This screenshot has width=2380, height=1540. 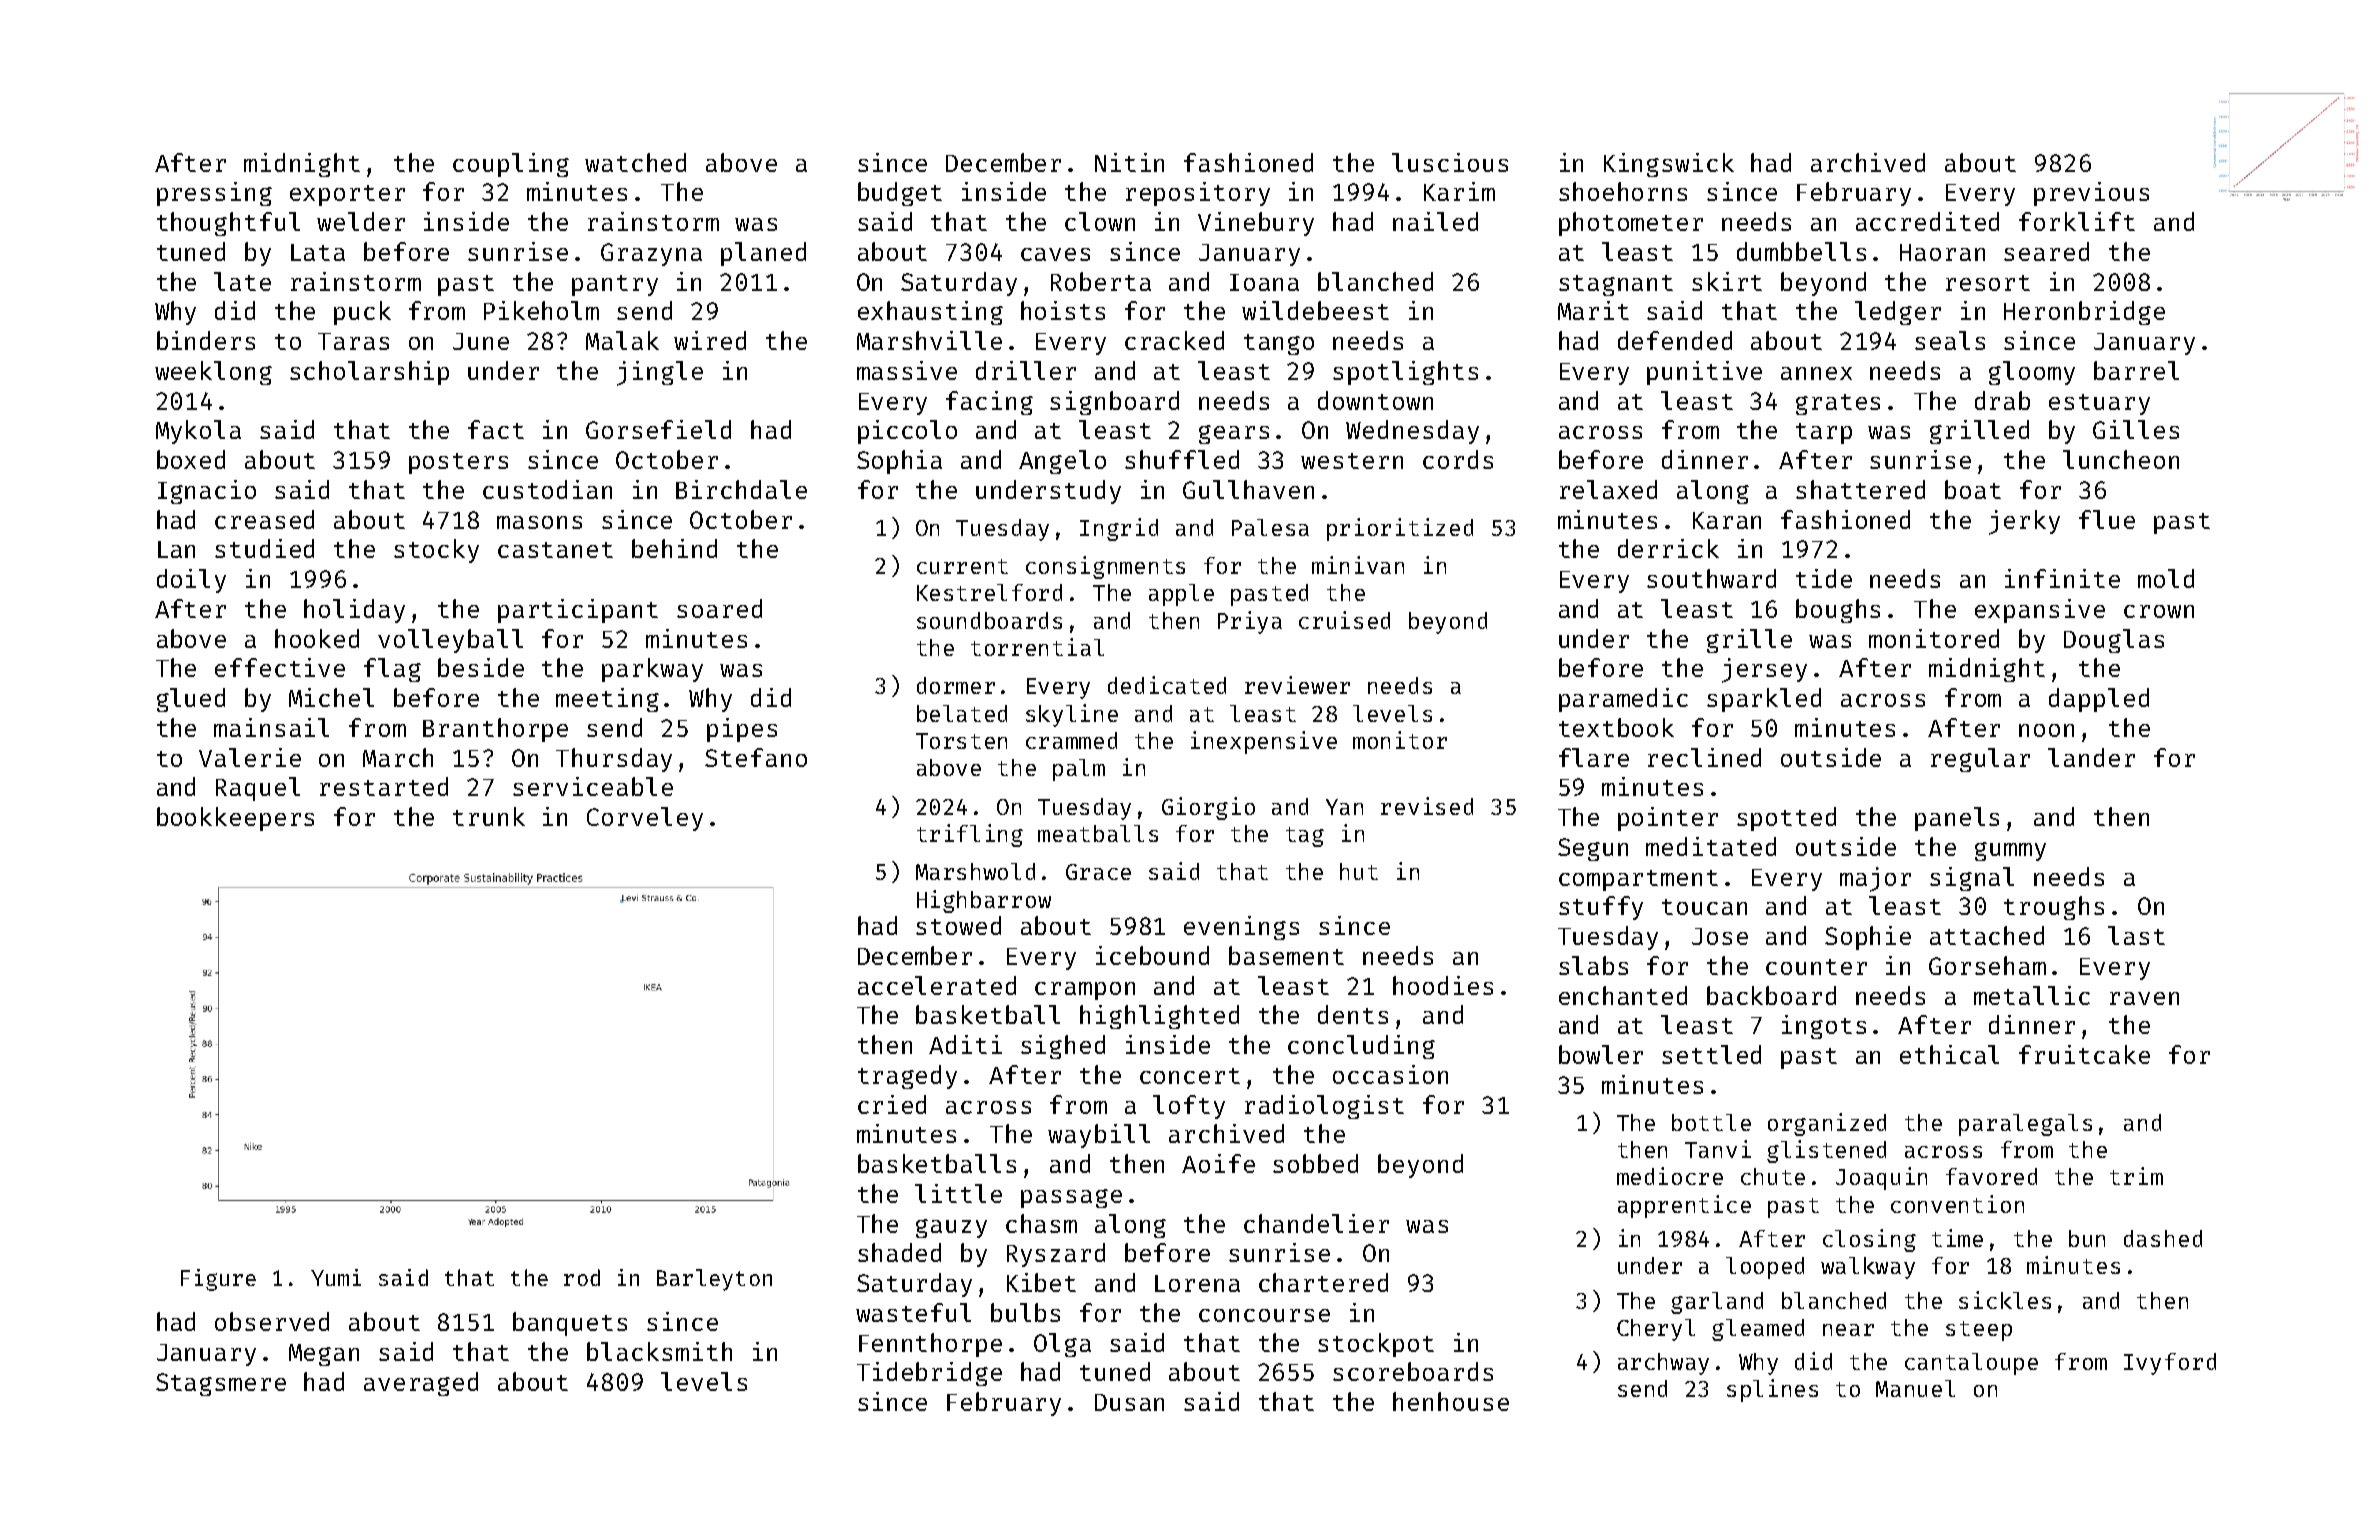 I want to click on derrick, so click(x=1668, y=548).
